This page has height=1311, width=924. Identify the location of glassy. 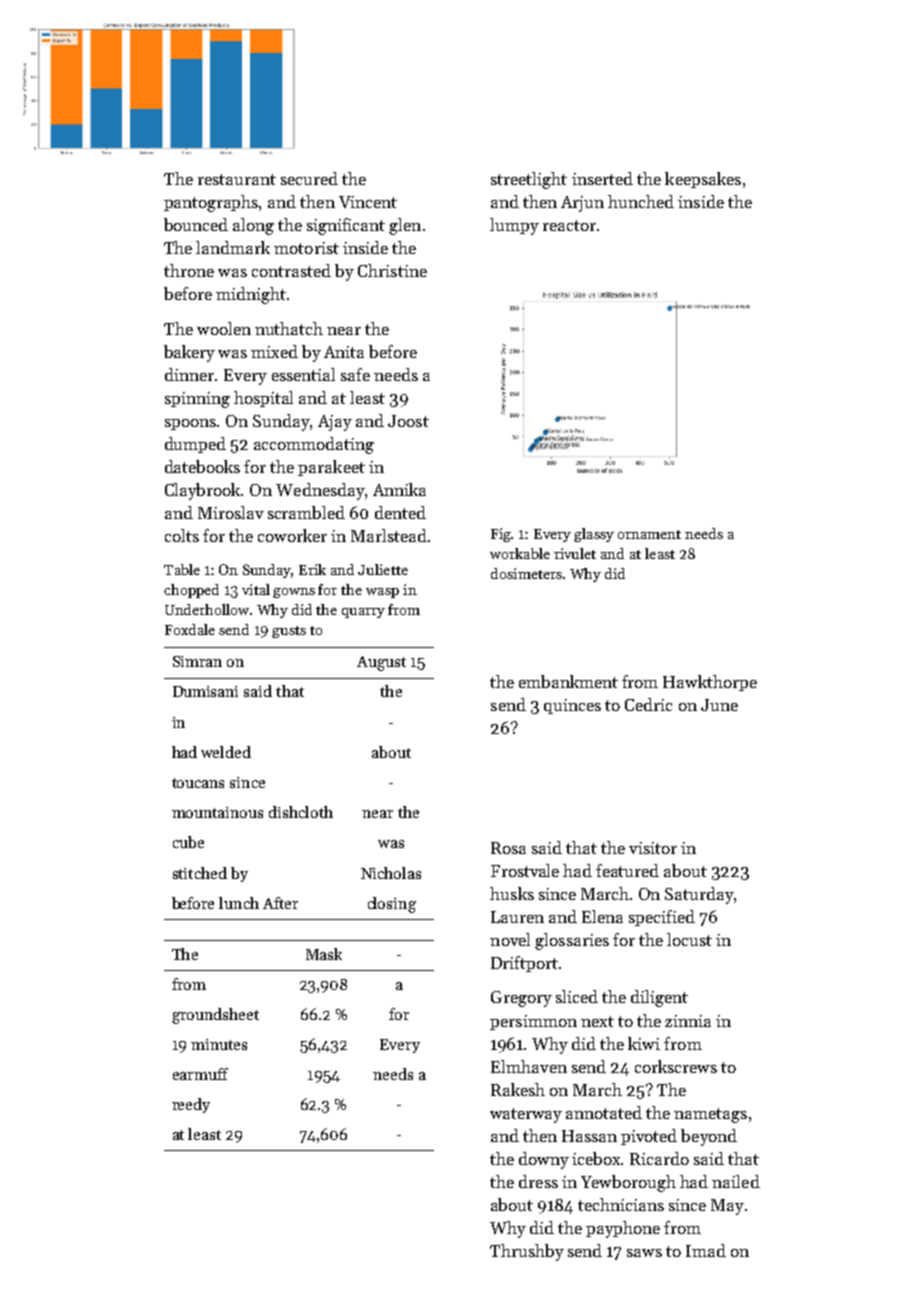
(594, 535).
